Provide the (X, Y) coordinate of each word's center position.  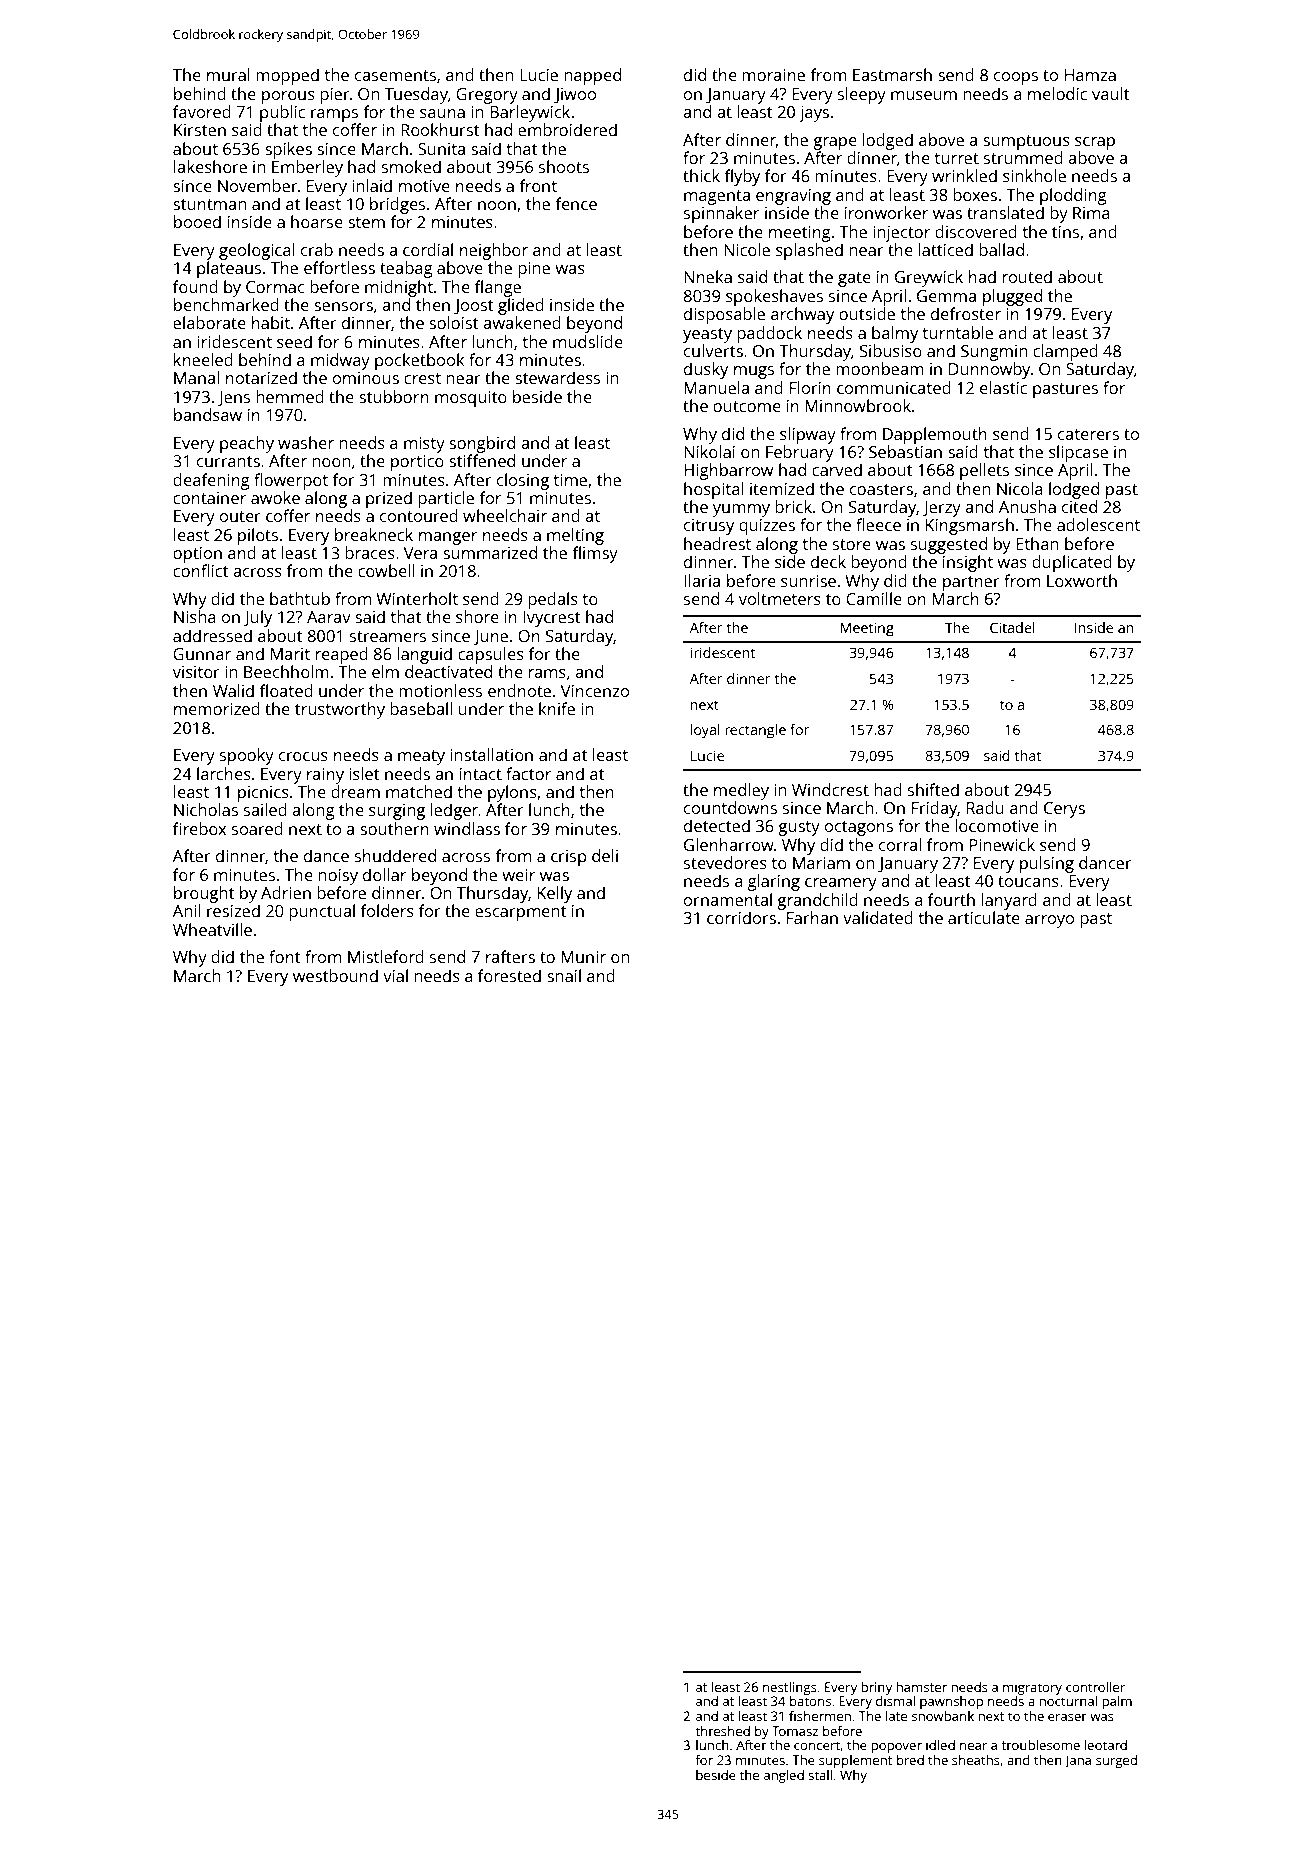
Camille (874, 598)
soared (257, 828)
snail (564, 975)
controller (1095, 1687)
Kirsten (200, 130)
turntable (958, 332)
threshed (722, 1731)
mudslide (588, 341)
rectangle (755, 731)
